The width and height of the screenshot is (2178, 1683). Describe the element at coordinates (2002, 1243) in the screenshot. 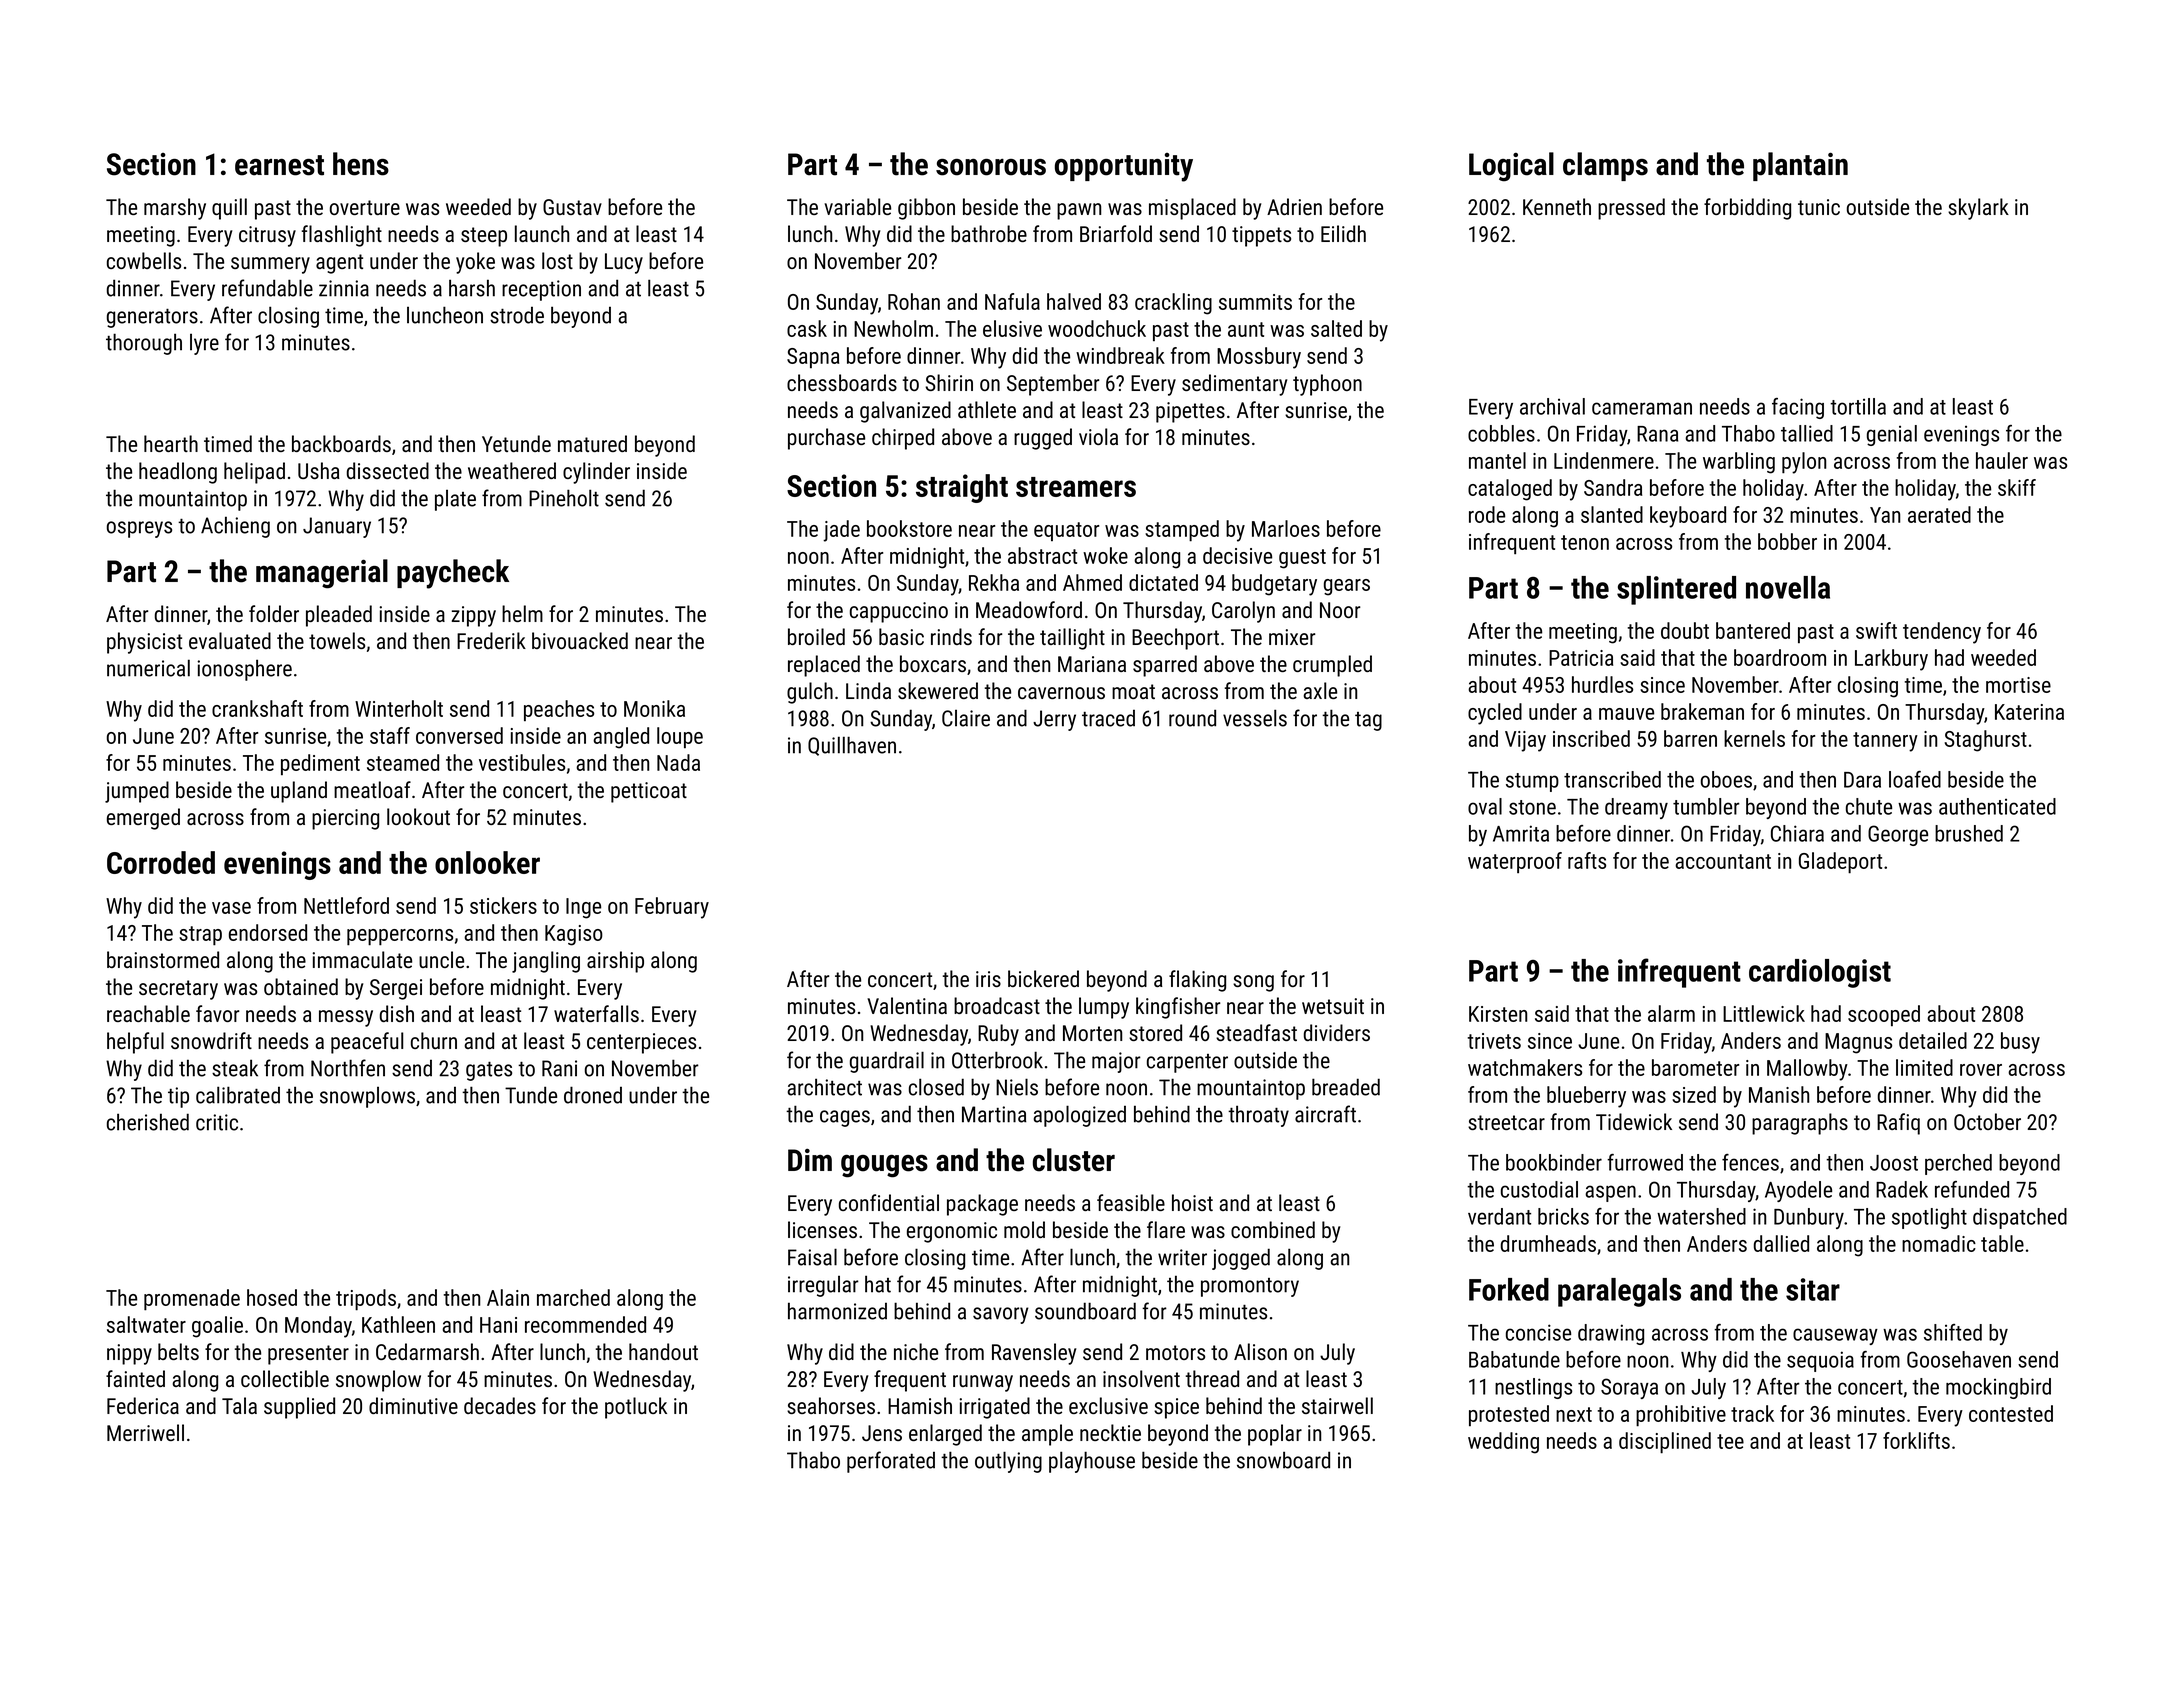

I see `table` at that location.
